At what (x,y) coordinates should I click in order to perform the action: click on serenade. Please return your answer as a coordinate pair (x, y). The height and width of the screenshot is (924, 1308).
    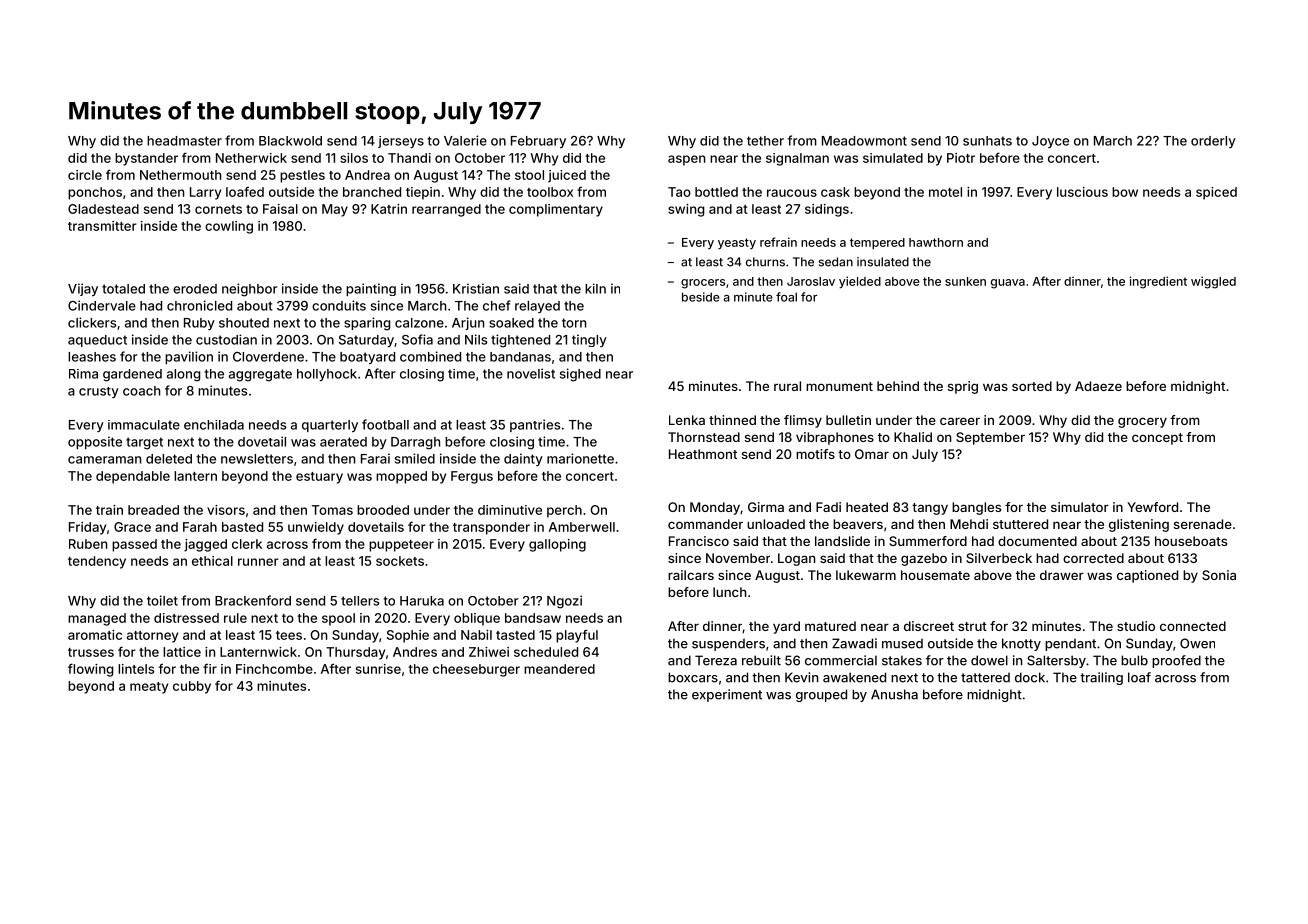
    Looking at the image, I should click on (1203, 524).
